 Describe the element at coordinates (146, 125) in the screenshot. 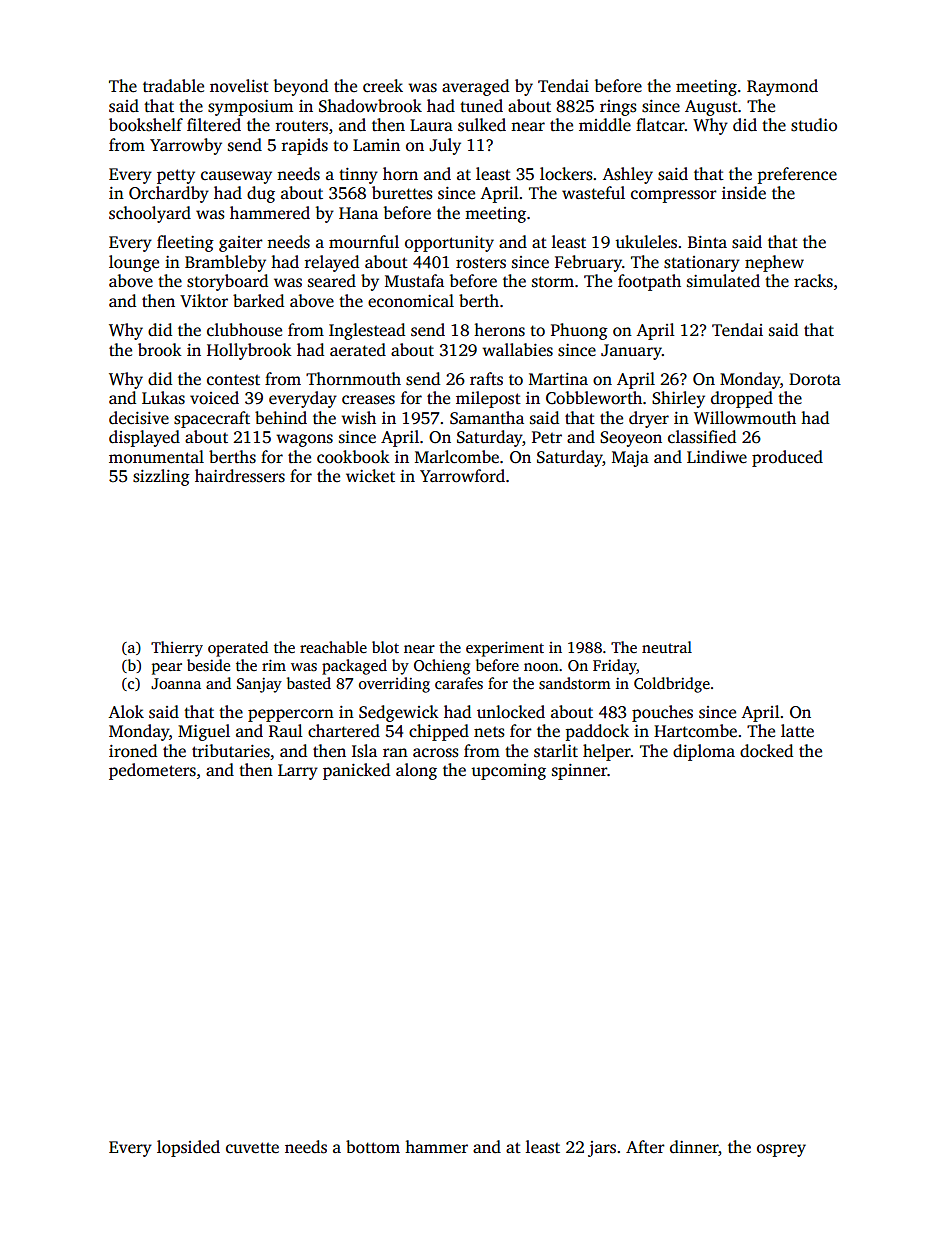

I see `bookshelf` at that location.
